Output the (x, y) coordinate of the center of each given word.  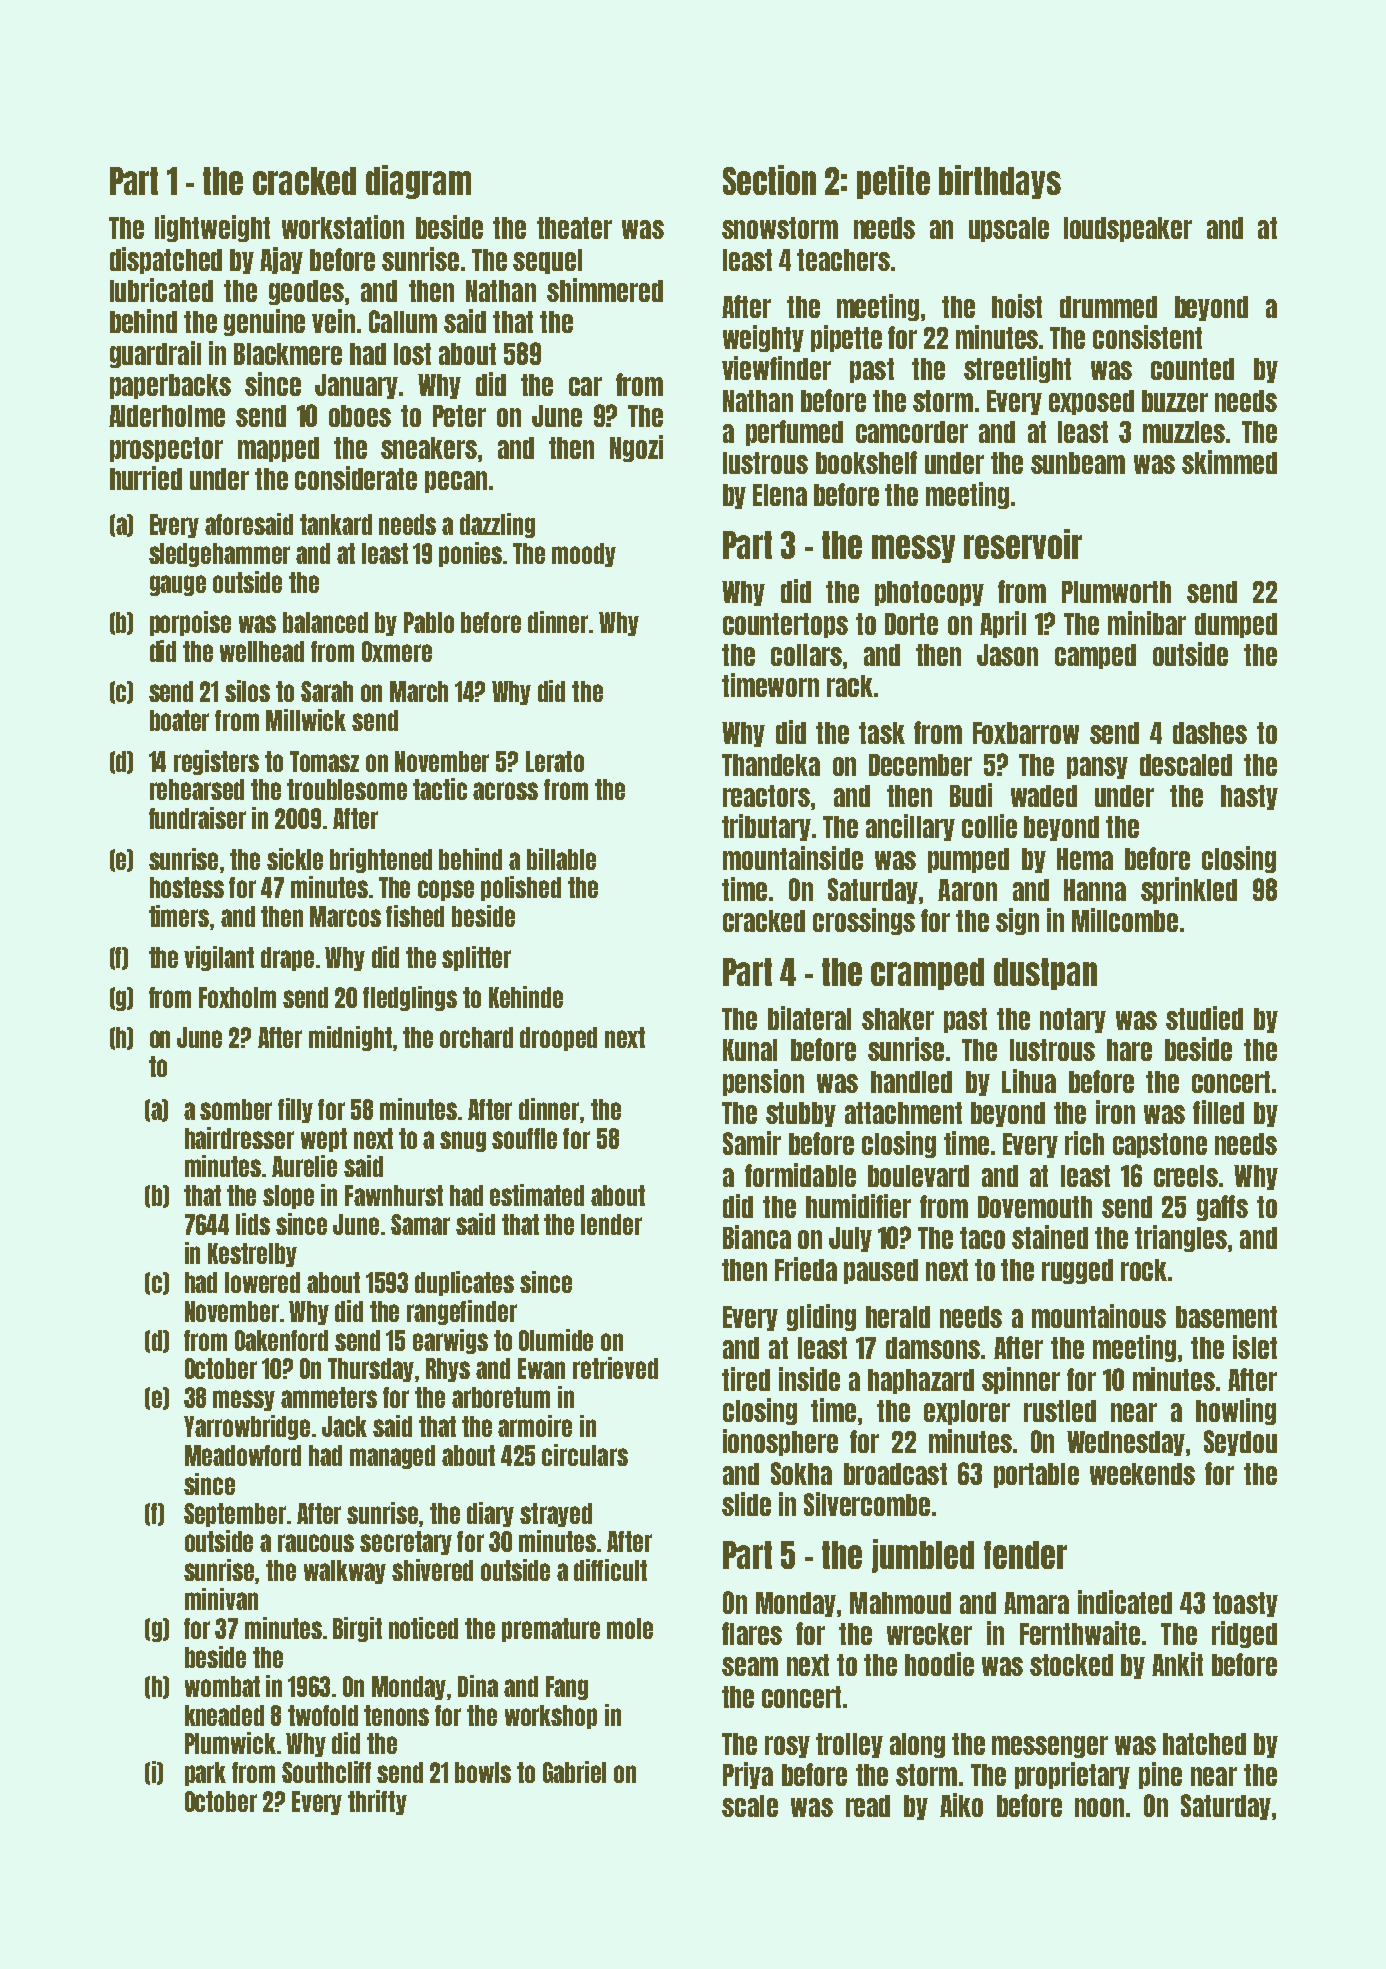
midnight (350, 1038)
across (505, 791)
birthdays (1000, 182)
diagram (418, 182)
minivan (221, 1599)
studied (1204, 1018)
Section (769, 180)
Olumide (556, 1340)
